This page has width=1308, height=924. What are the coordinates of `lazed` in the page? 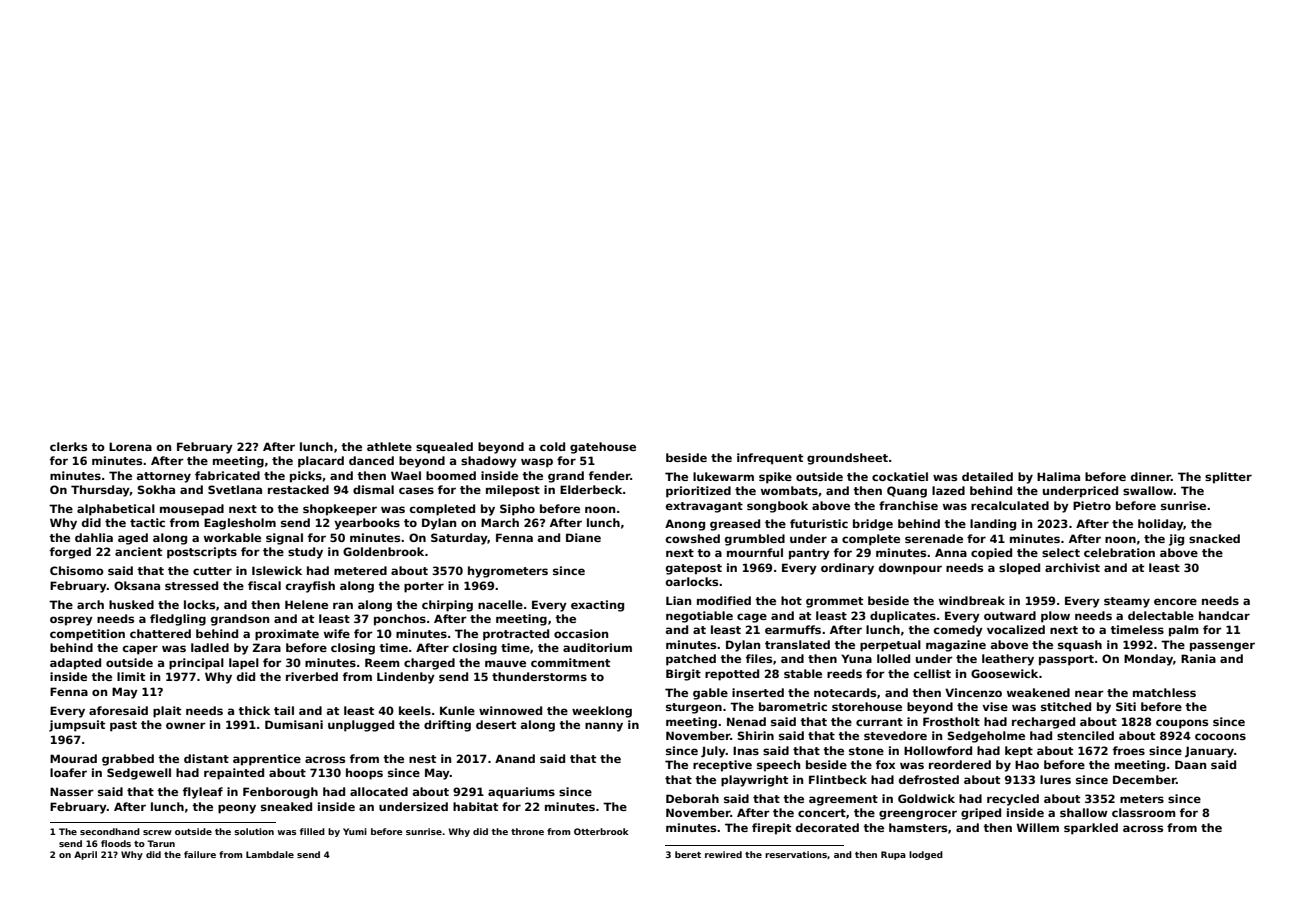 It's located at (948, 490).
